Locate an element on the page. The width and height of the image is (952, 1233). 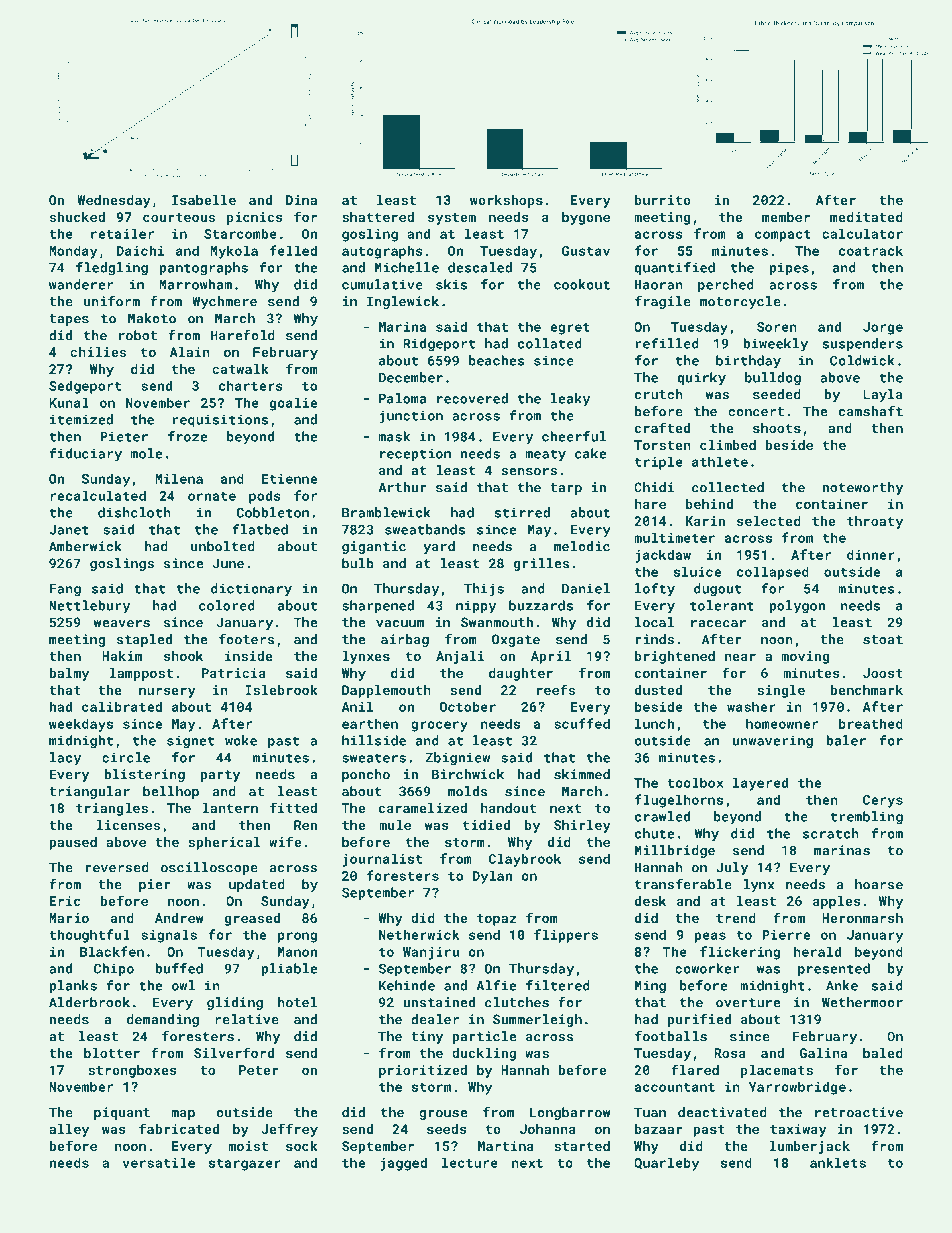
piquant is located at coordinates (122, 1113).
